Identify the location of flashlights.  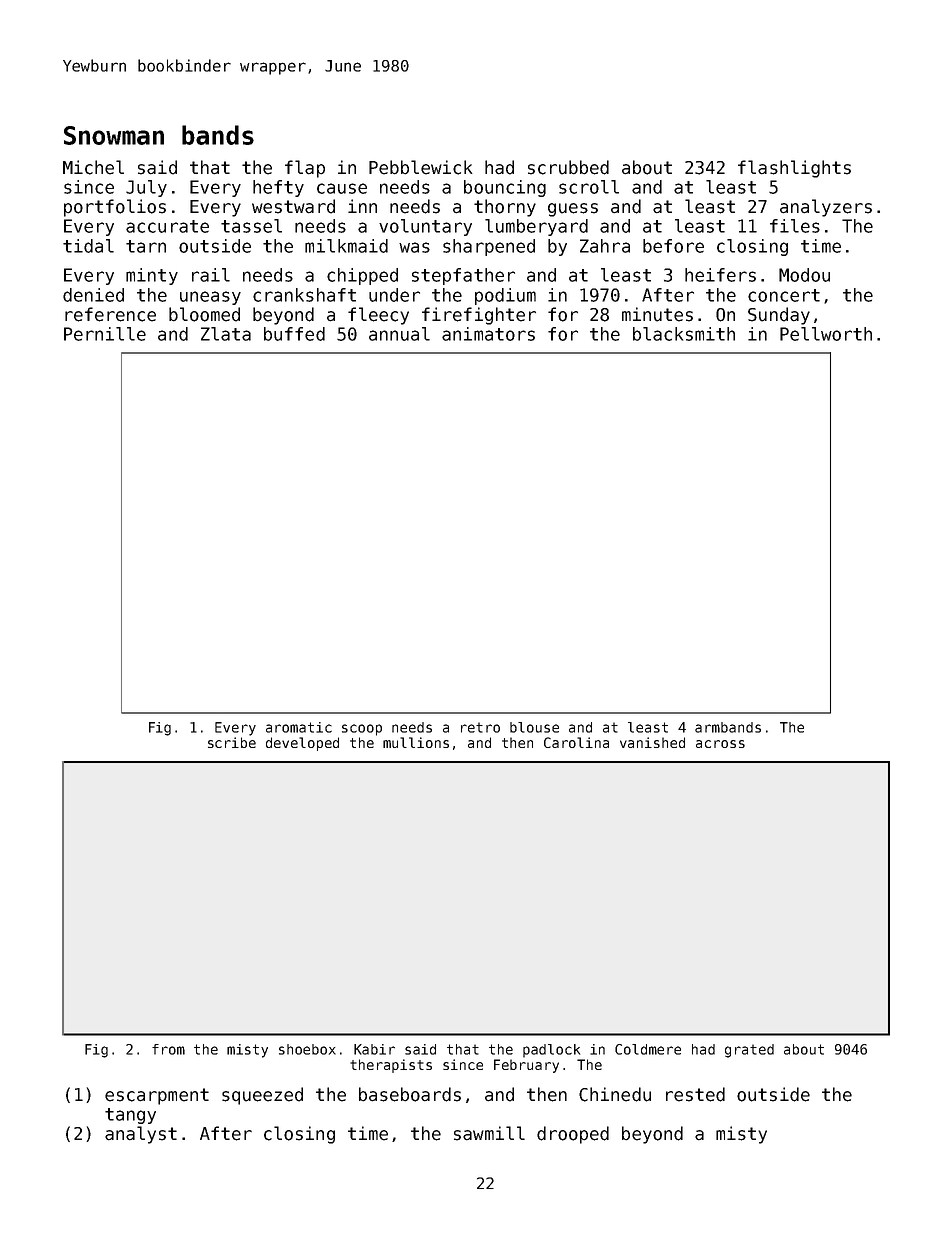
(794, 169).
